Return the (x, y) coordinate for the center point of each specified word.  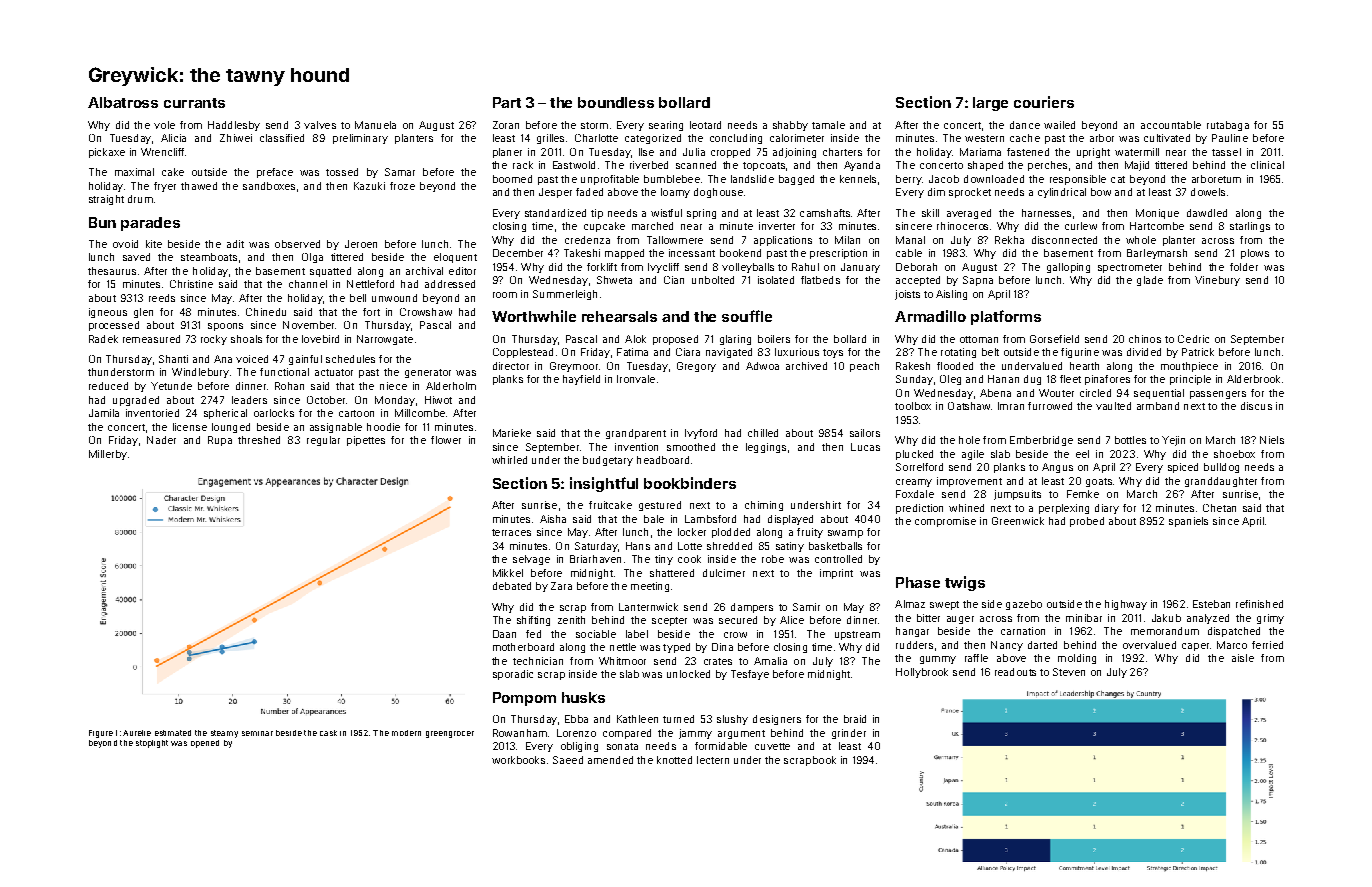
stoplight (152, 744)
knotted (674, 760)
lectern (713, 760)
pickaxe (107, 153)
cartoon (356, 413)
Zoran (506, 125)
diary (1107, 509)
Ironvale (636, 379)
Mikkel (508, 573)
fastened (1028, 152)
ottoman (979, 339)
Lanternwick (648, 607)
